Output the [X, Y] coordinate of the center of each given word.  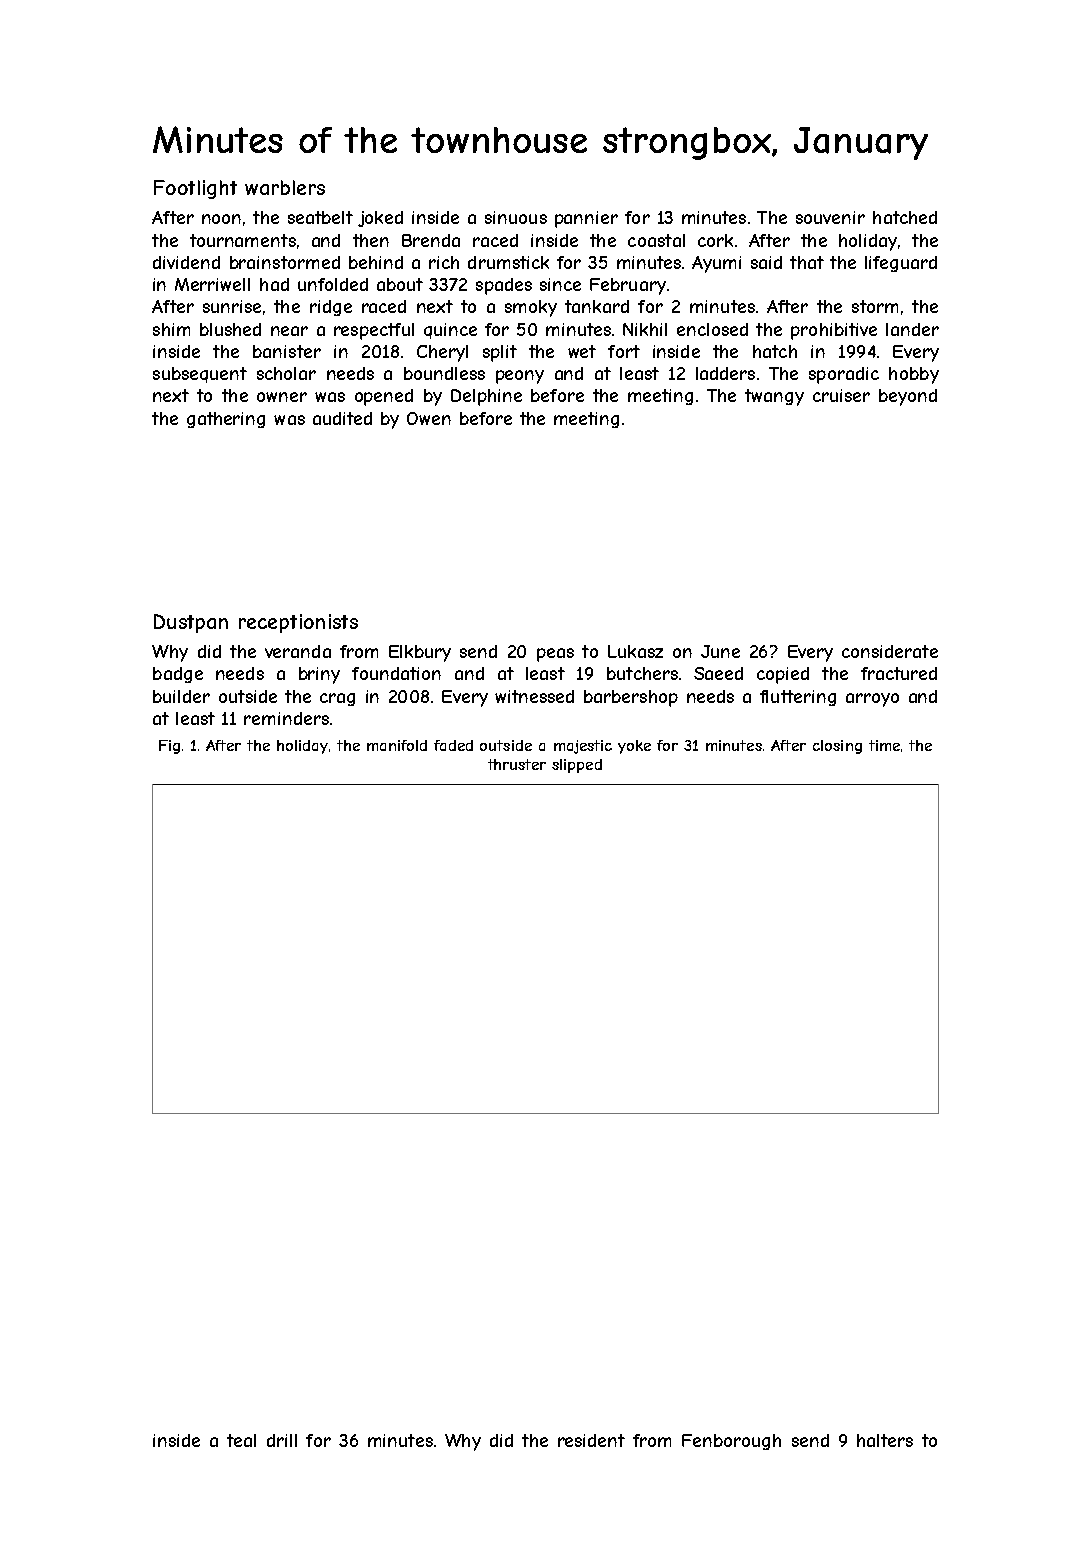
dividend [186, 262]
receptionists [298, 623]
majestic [583, 747]
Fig [169, 747]
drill [282, 1440]
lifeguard [901, 264]
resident [591, 1440]
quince [450, 331]
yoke [634, 747]
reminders [286, 718]
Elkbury [420, 653]
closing [837, 747]
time [884, 745]
